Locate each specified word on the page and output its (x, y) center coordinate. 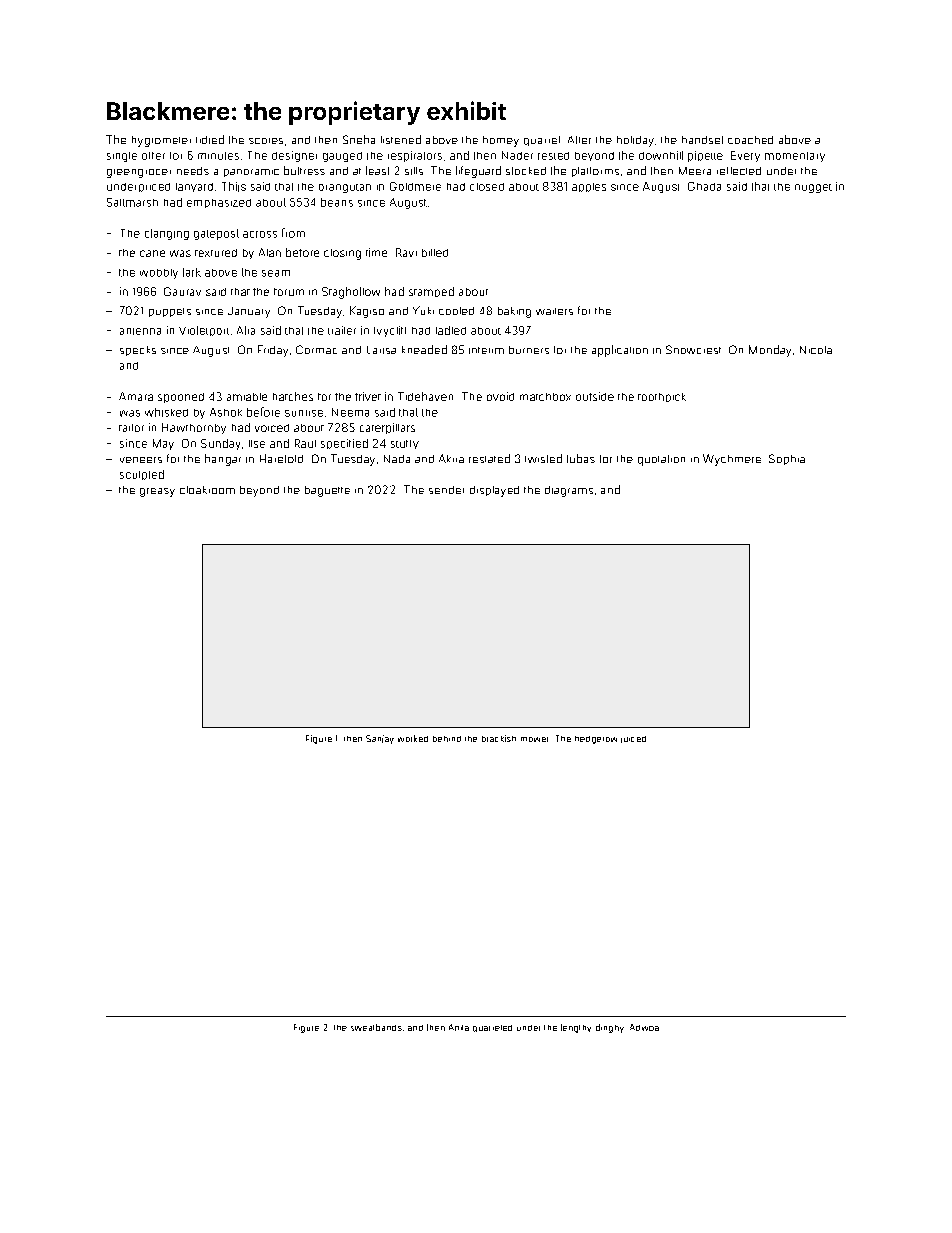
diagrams (569, 491)
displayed (494, 491)
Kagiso (367, 312)
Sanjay (380, 739)
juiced (633, 739)
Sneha (359, 139)
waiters (554, 311)
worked (413, 738)
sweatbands (376, 1027)
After (579, 140)
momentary (795, 157)
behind (447, 739)
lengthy (576, 1028)
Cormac (316, 349)
